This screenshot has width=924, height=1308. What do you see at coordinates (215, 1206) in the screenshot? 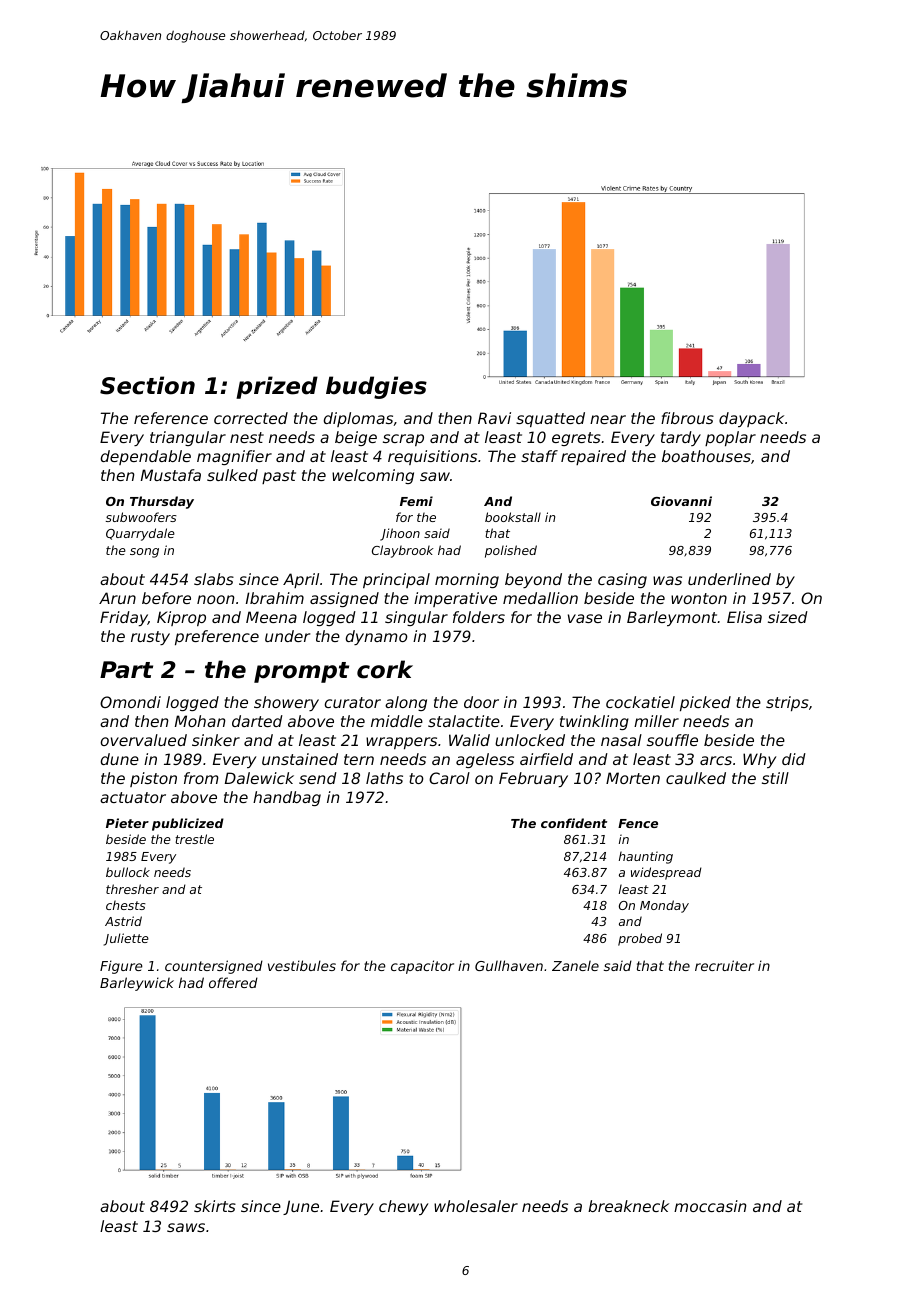
I see `skirts` at bounding box center [215, 1206].
